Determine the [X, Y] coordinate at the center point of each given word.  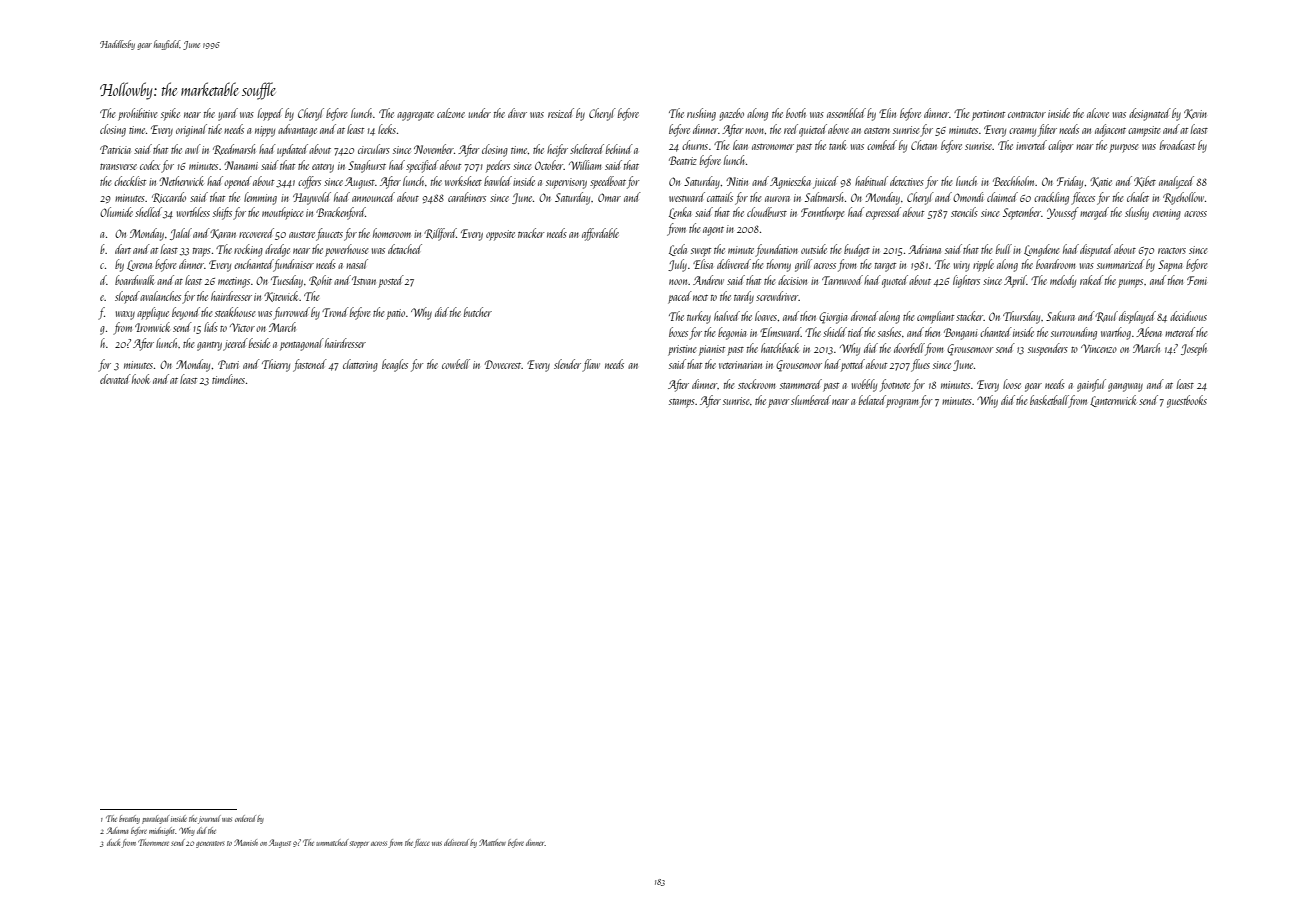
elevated [115, 379]
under [479, 113]
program [902, 403]
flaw [591, 365]
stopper [359, 844]
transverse [118, 167]
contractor [1027, 114]
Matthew [492, 842]
